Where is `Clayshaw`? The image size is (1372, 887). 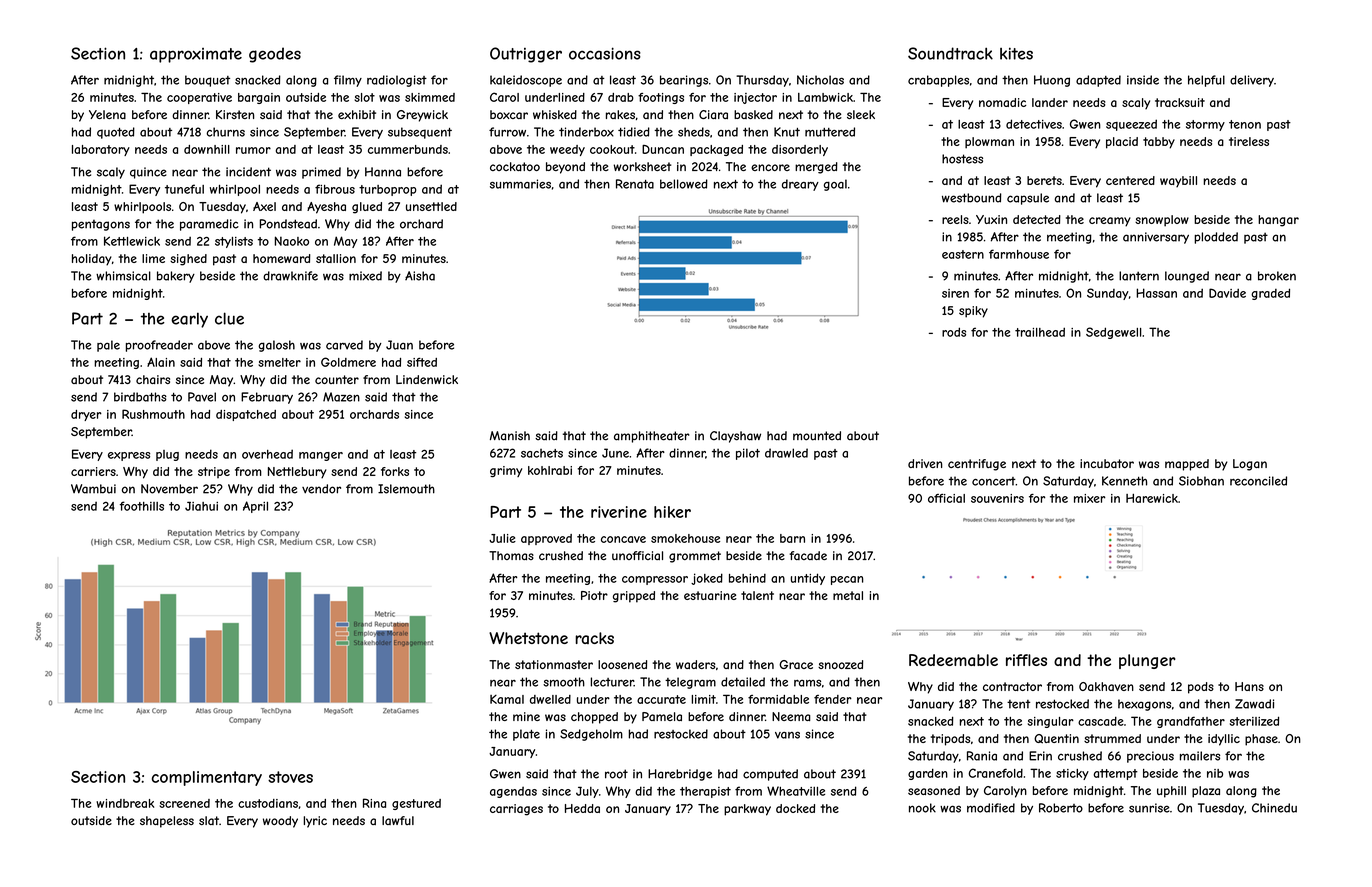
Clayshaw is located at coordinates (735, 437).
